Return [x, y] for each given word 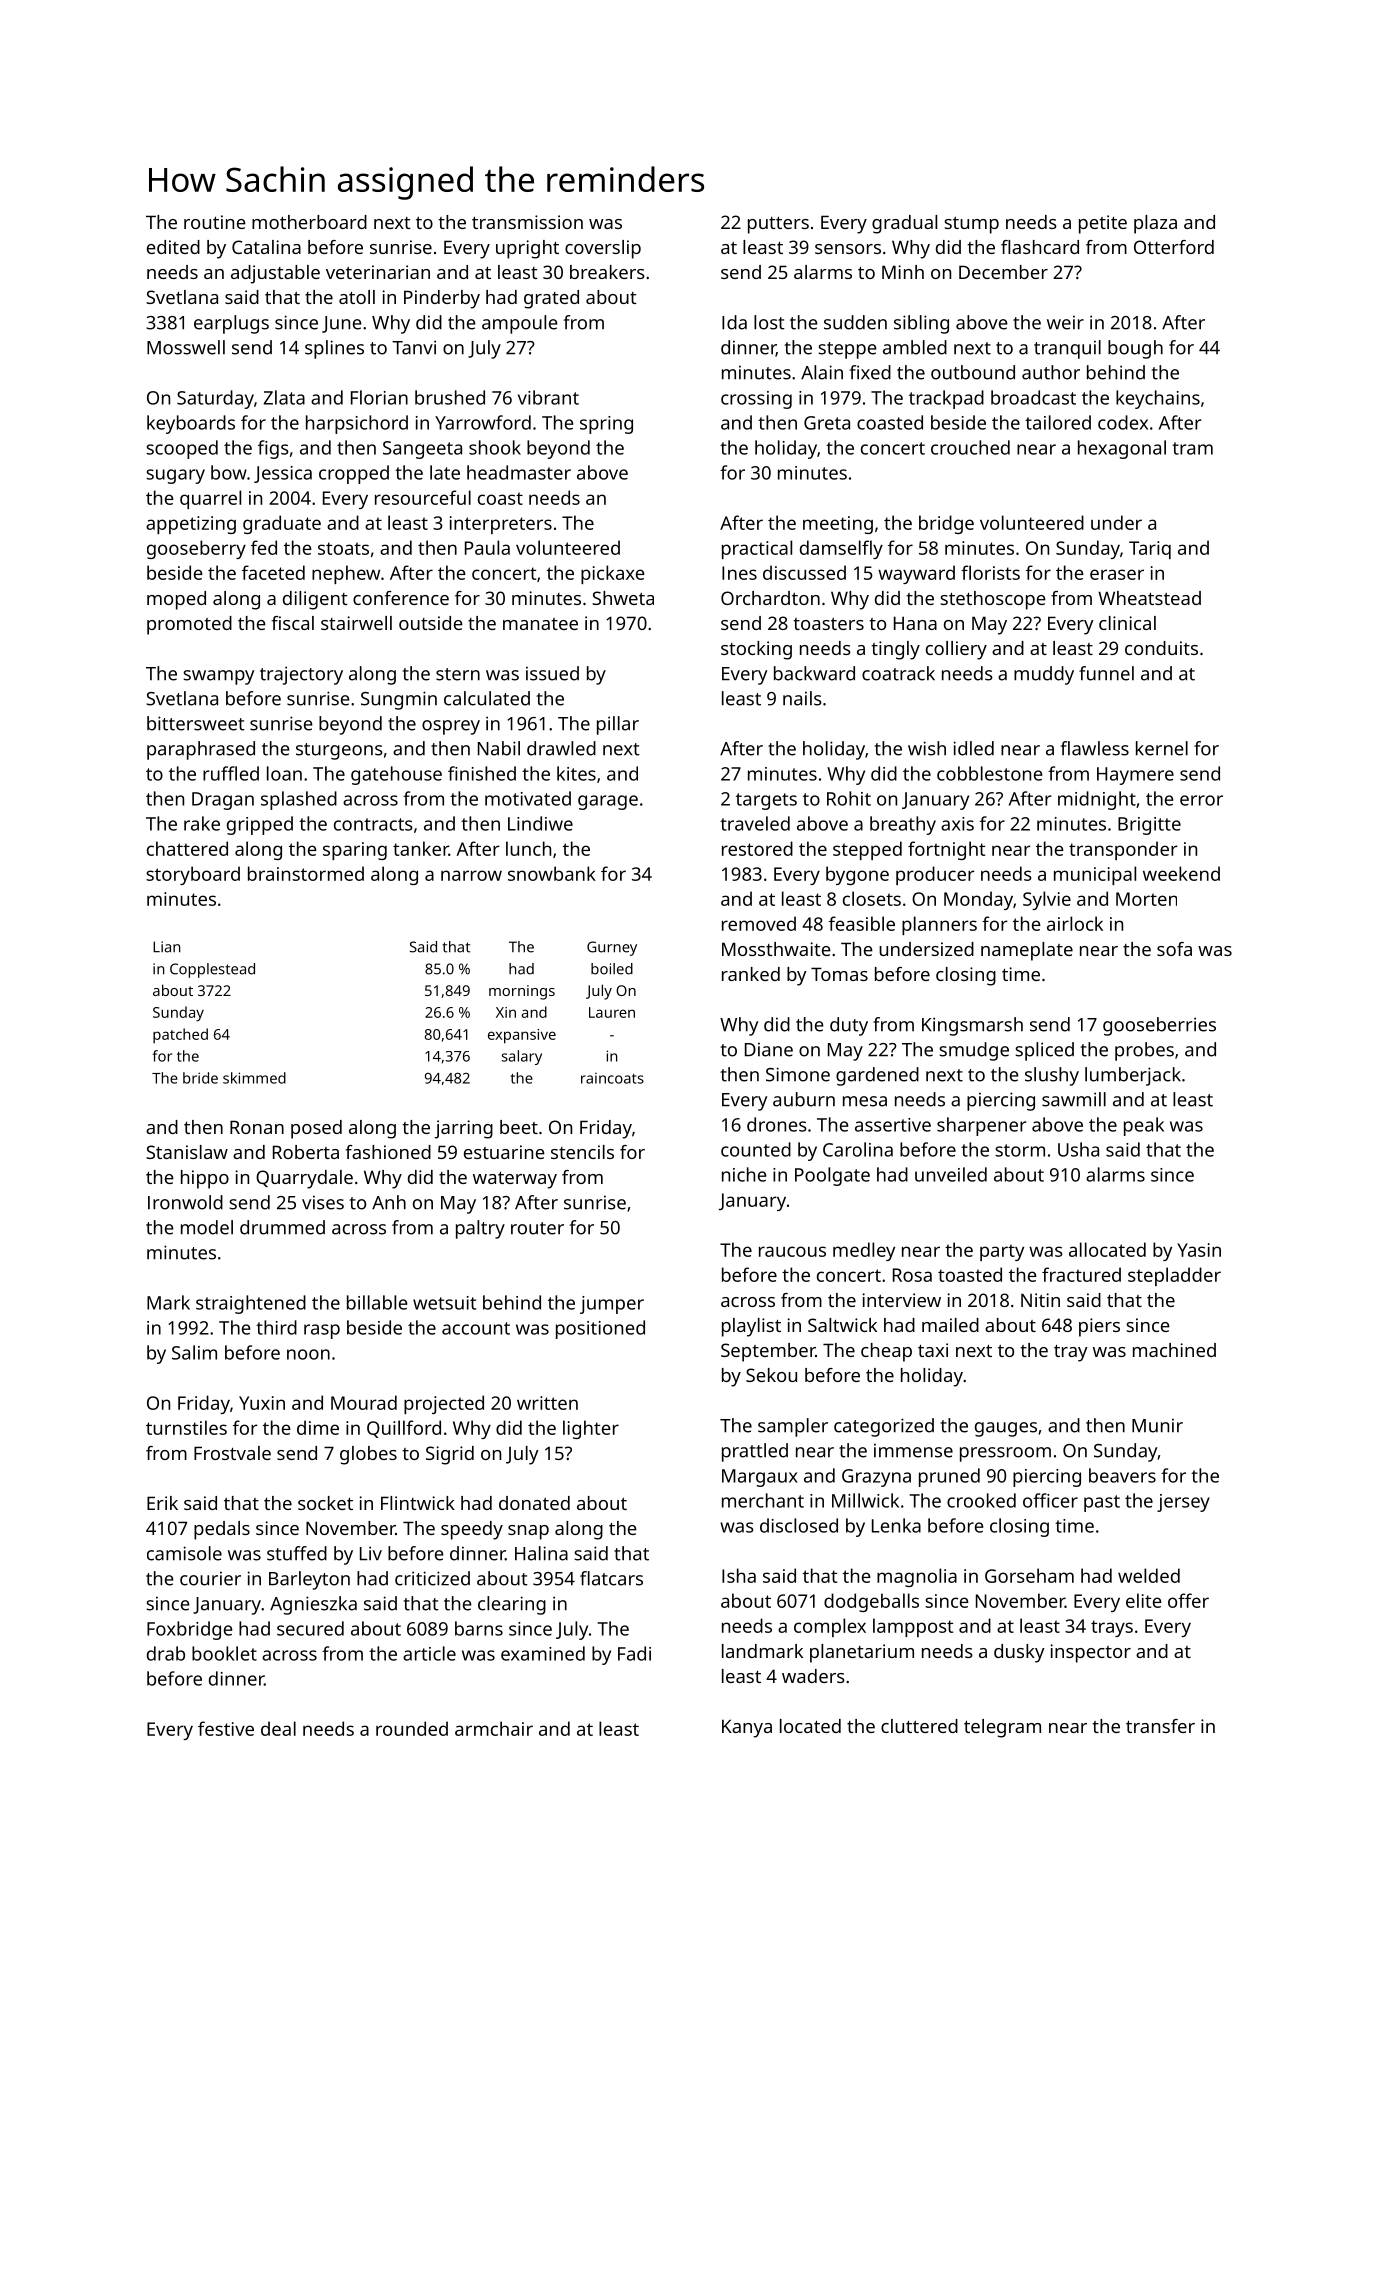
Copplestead [212, 970]
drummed [282, 1227]
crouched [970, 447]
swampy [218, 677]
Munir [1157, 1425]
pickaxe [613, 574]
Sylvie [1047, 900]
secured [310, 1628]
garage [608, 802]
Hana [915, 623]
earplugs [231, 324]
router [537, 1228]
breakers [607, 272]
